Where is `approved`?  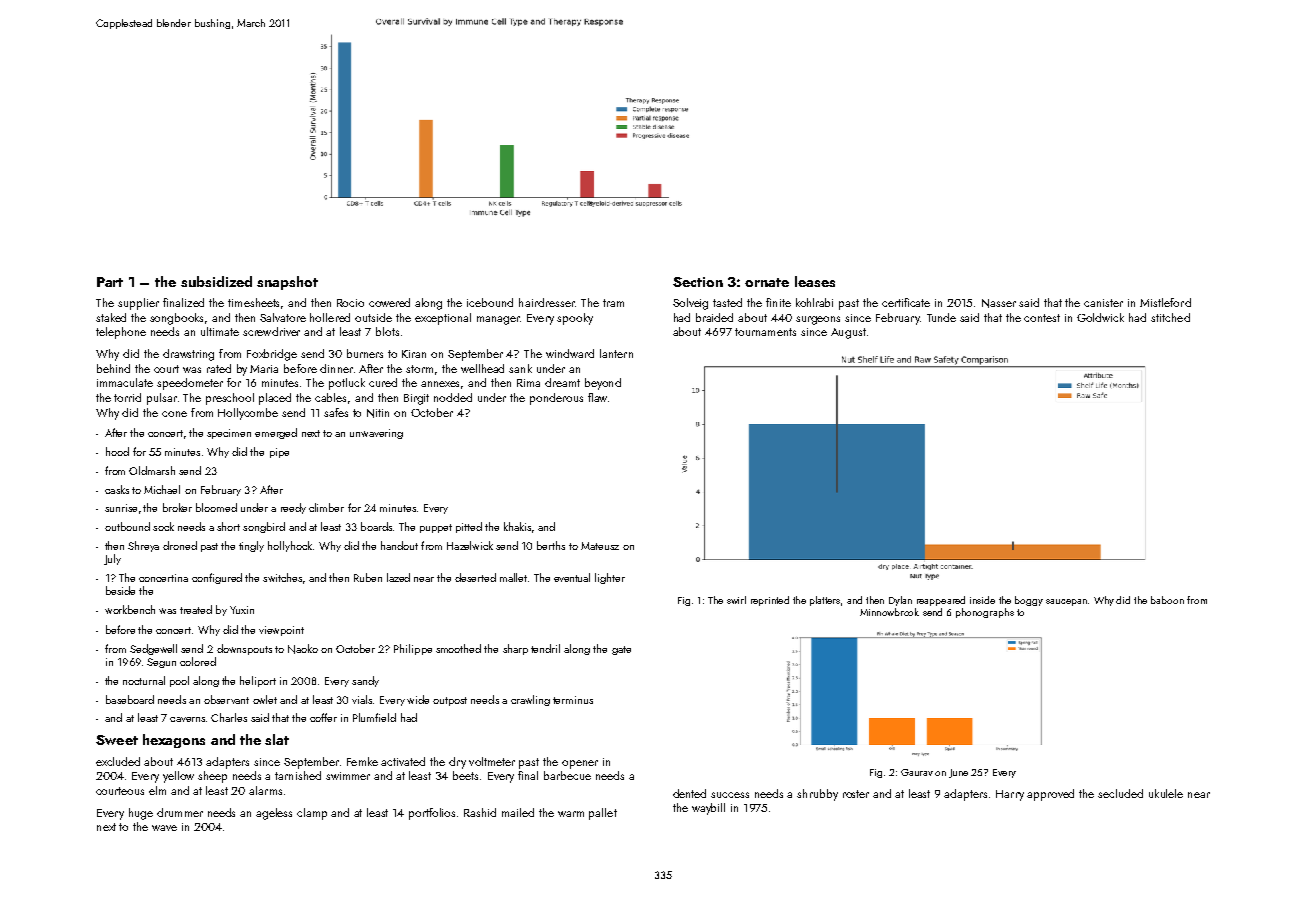
approved is located at coordinates (1050, 795).
